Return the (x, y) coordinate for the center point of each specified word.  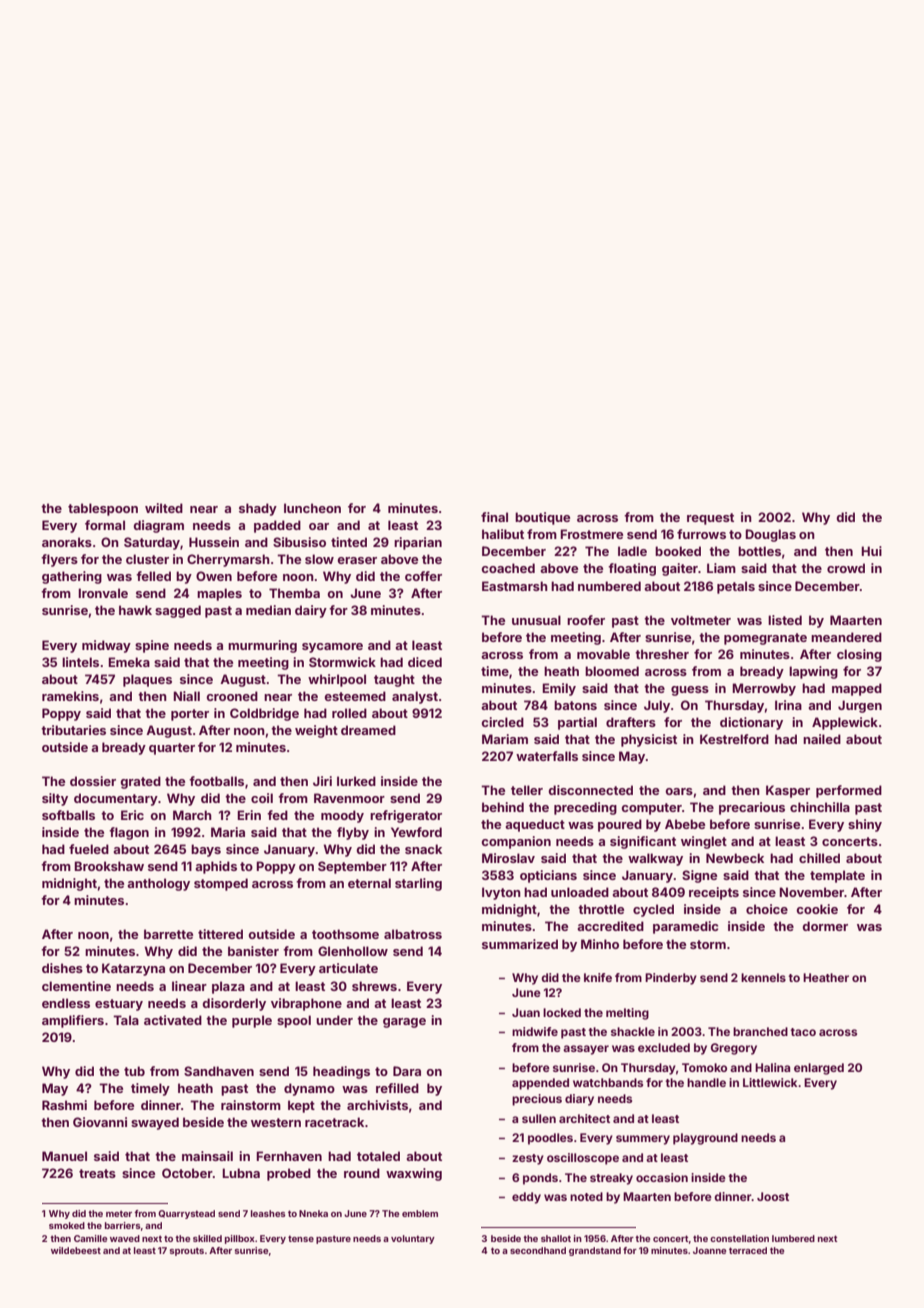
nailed (822, 739)
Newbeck (735, 858)
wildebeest (76, 1250)
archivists (377, 1105)
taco (803, 1032)
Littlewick (770, 1082)
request (710, 519)
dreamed (368, 730)
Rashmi (64, 1105)
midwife (535, 1031)
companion (516, 842)
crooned (232, 696)
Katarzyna (133, 969)
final (494, 517)
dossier (93, 781)
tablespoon (103, 509)
